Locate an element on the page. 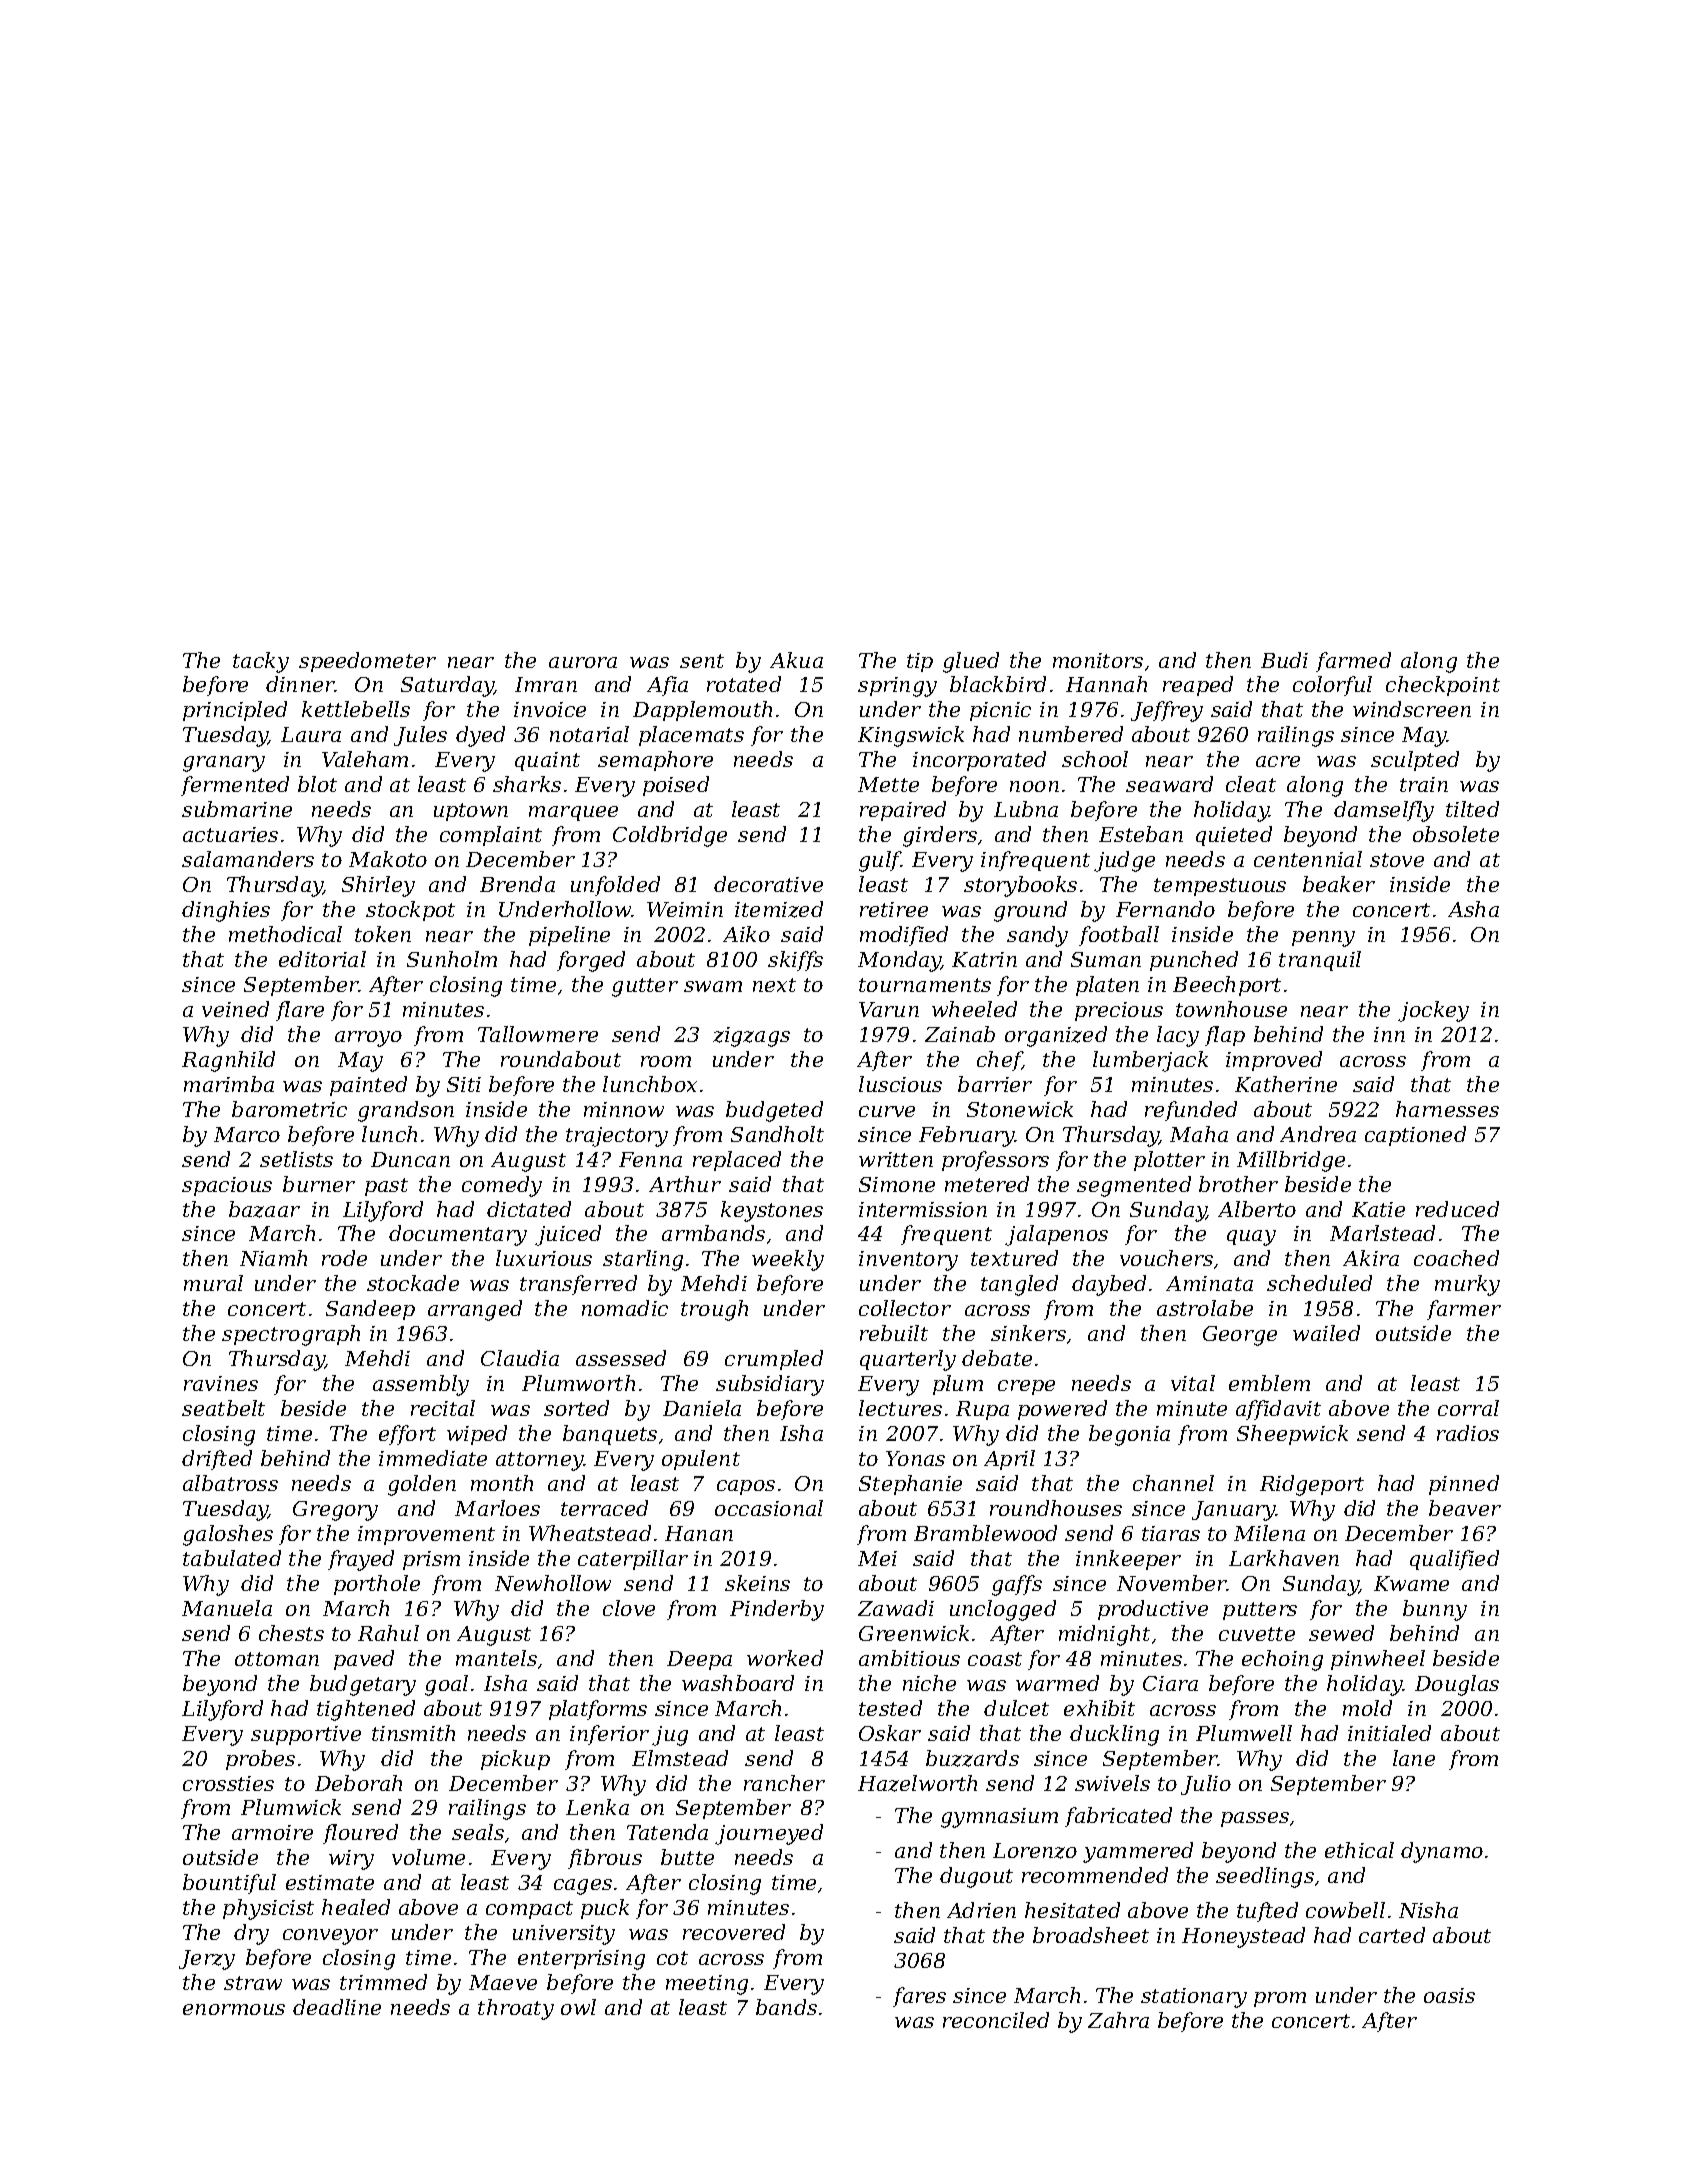  Monday is located at coordinates (900, 961).
